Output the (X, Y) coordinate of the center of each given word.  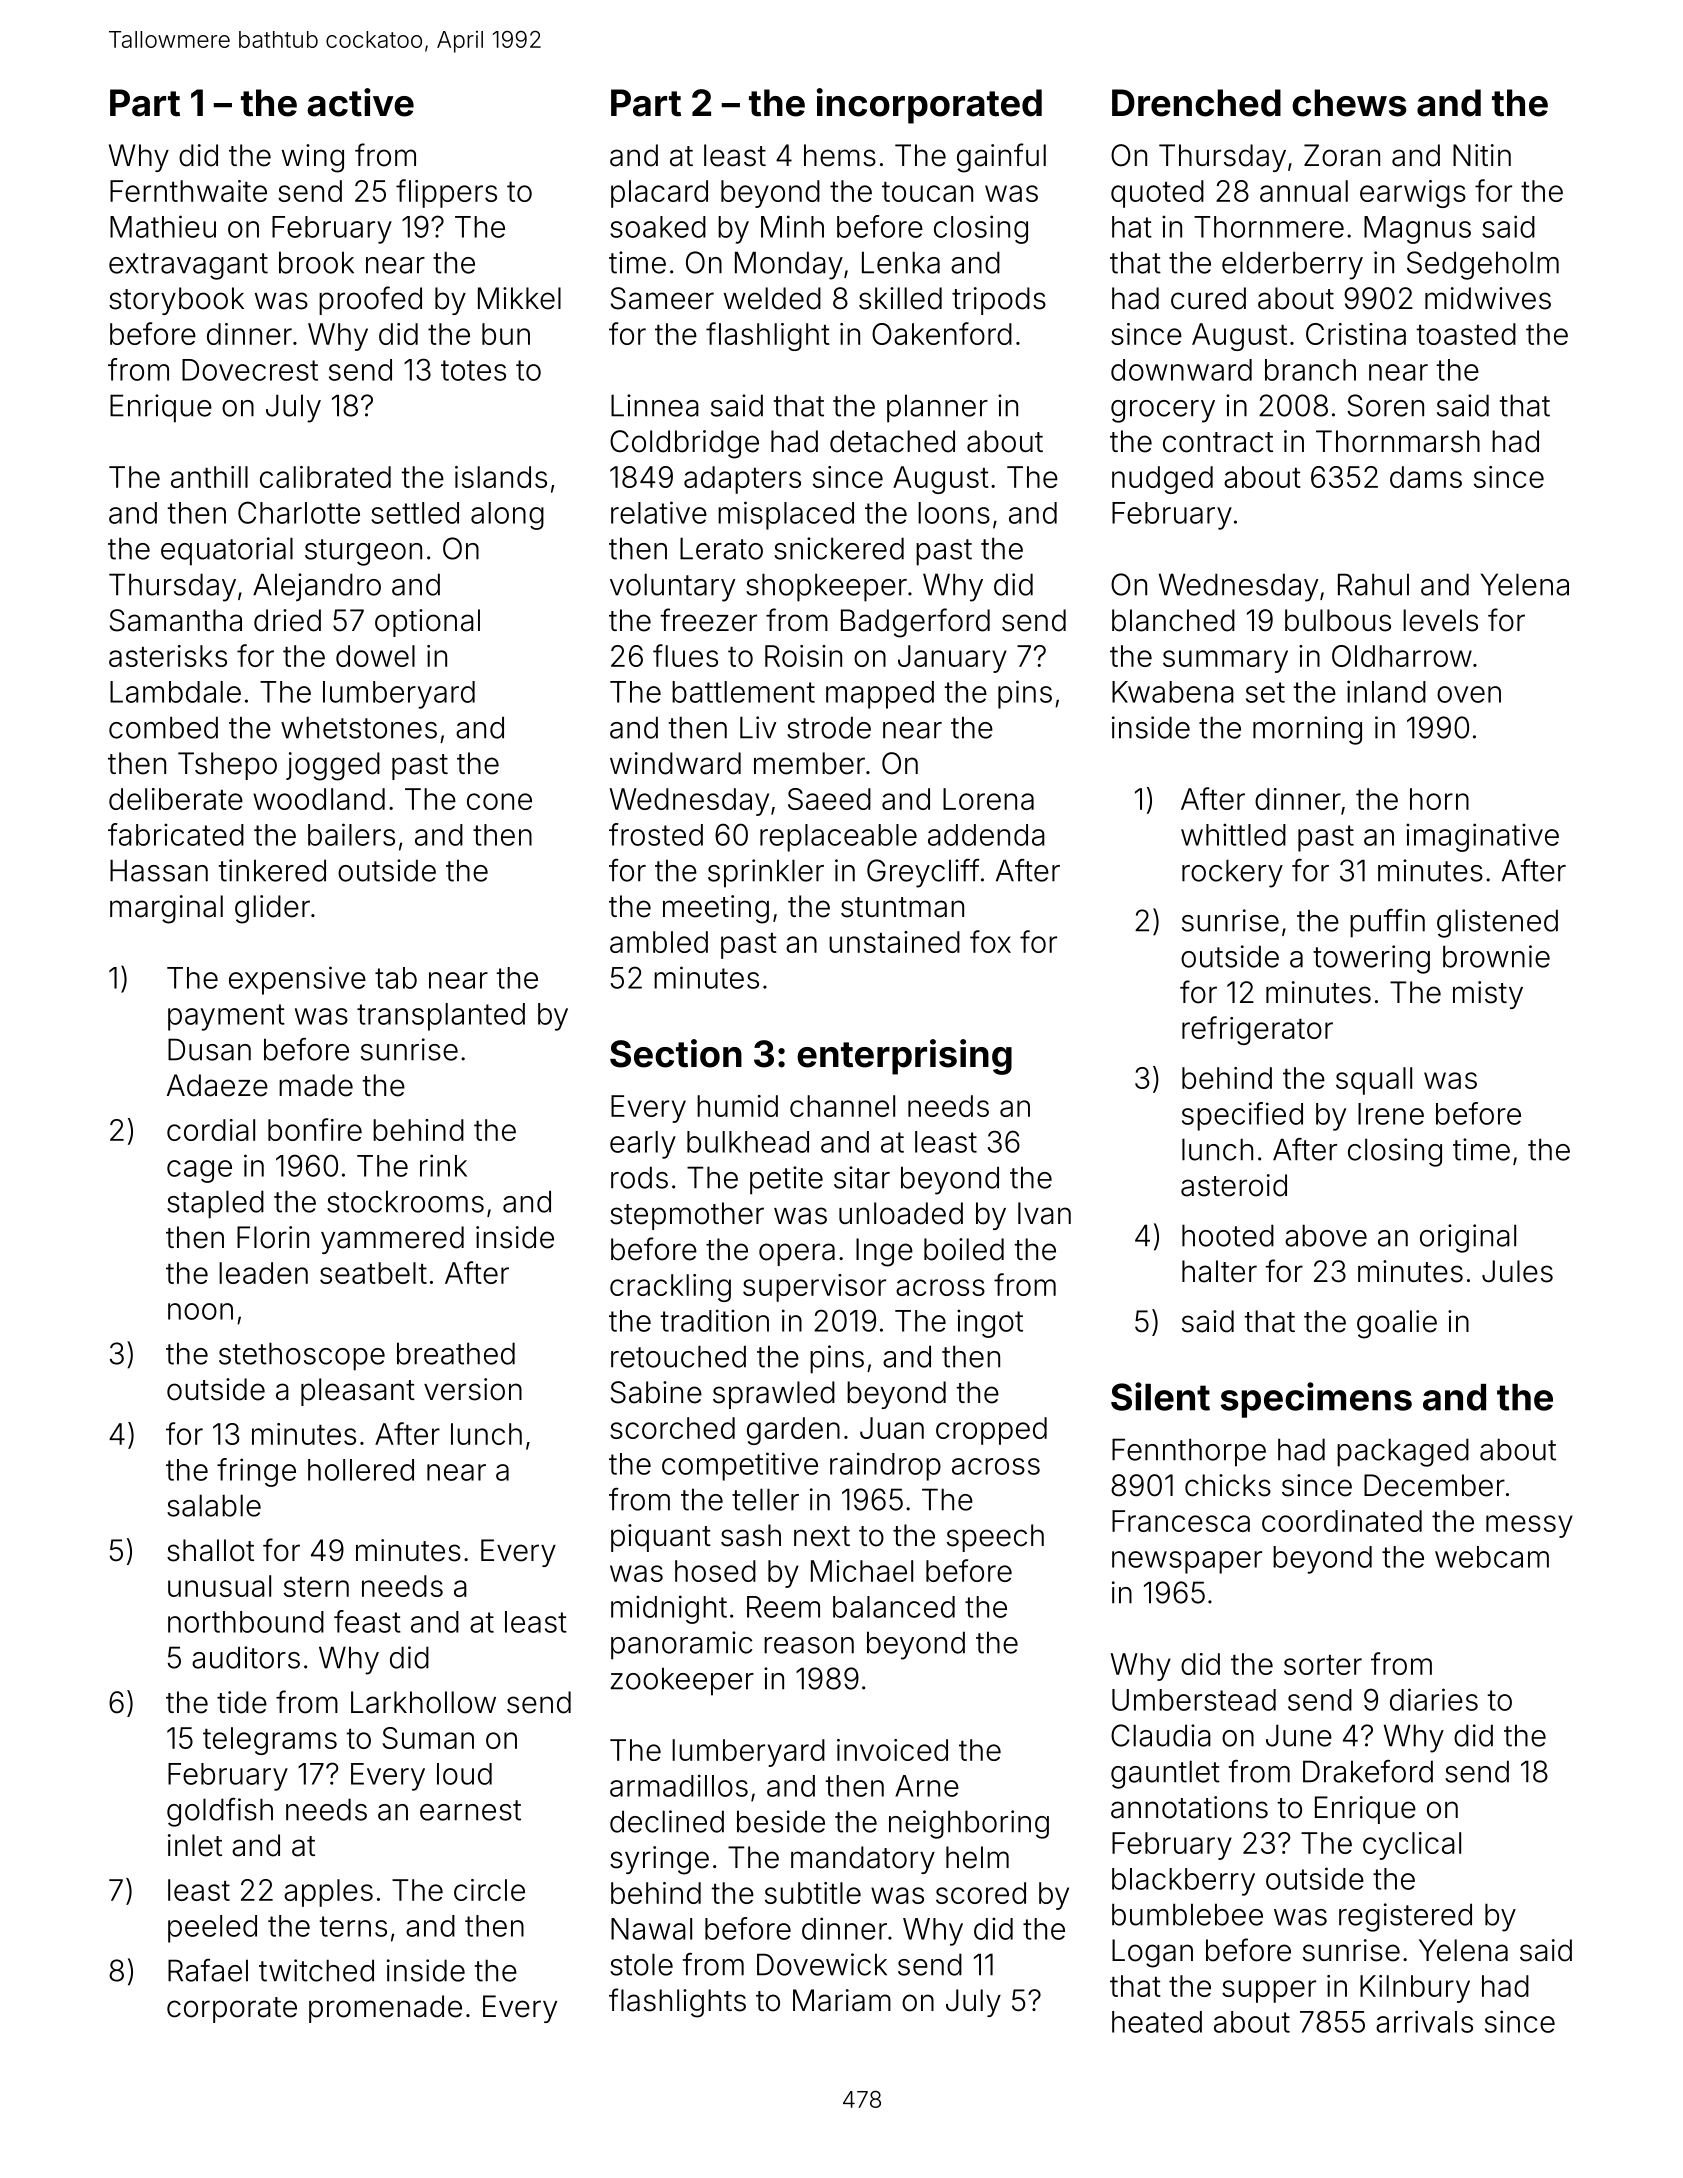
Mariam (842, 2000)
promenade (385, 2009)
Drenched (1196, 103)
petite (786, 1180)
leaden (263, 1273)
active (360, 102)
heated (1157, 2022)
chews (1349, 103)
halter (1219, 1271)
